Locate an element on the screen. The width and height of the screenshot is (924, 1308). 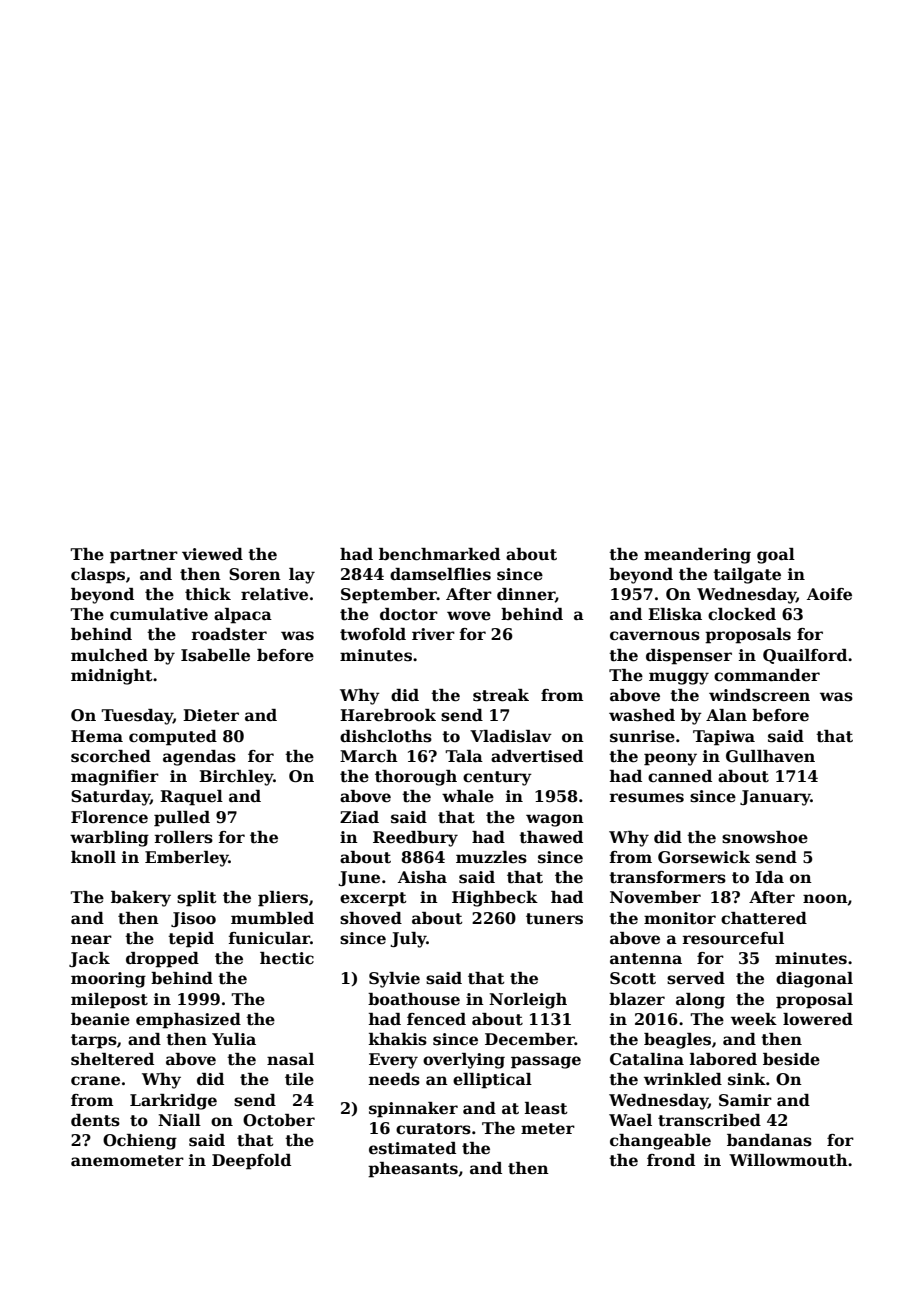
Gullhaven is located at coordinates (770, 756).
